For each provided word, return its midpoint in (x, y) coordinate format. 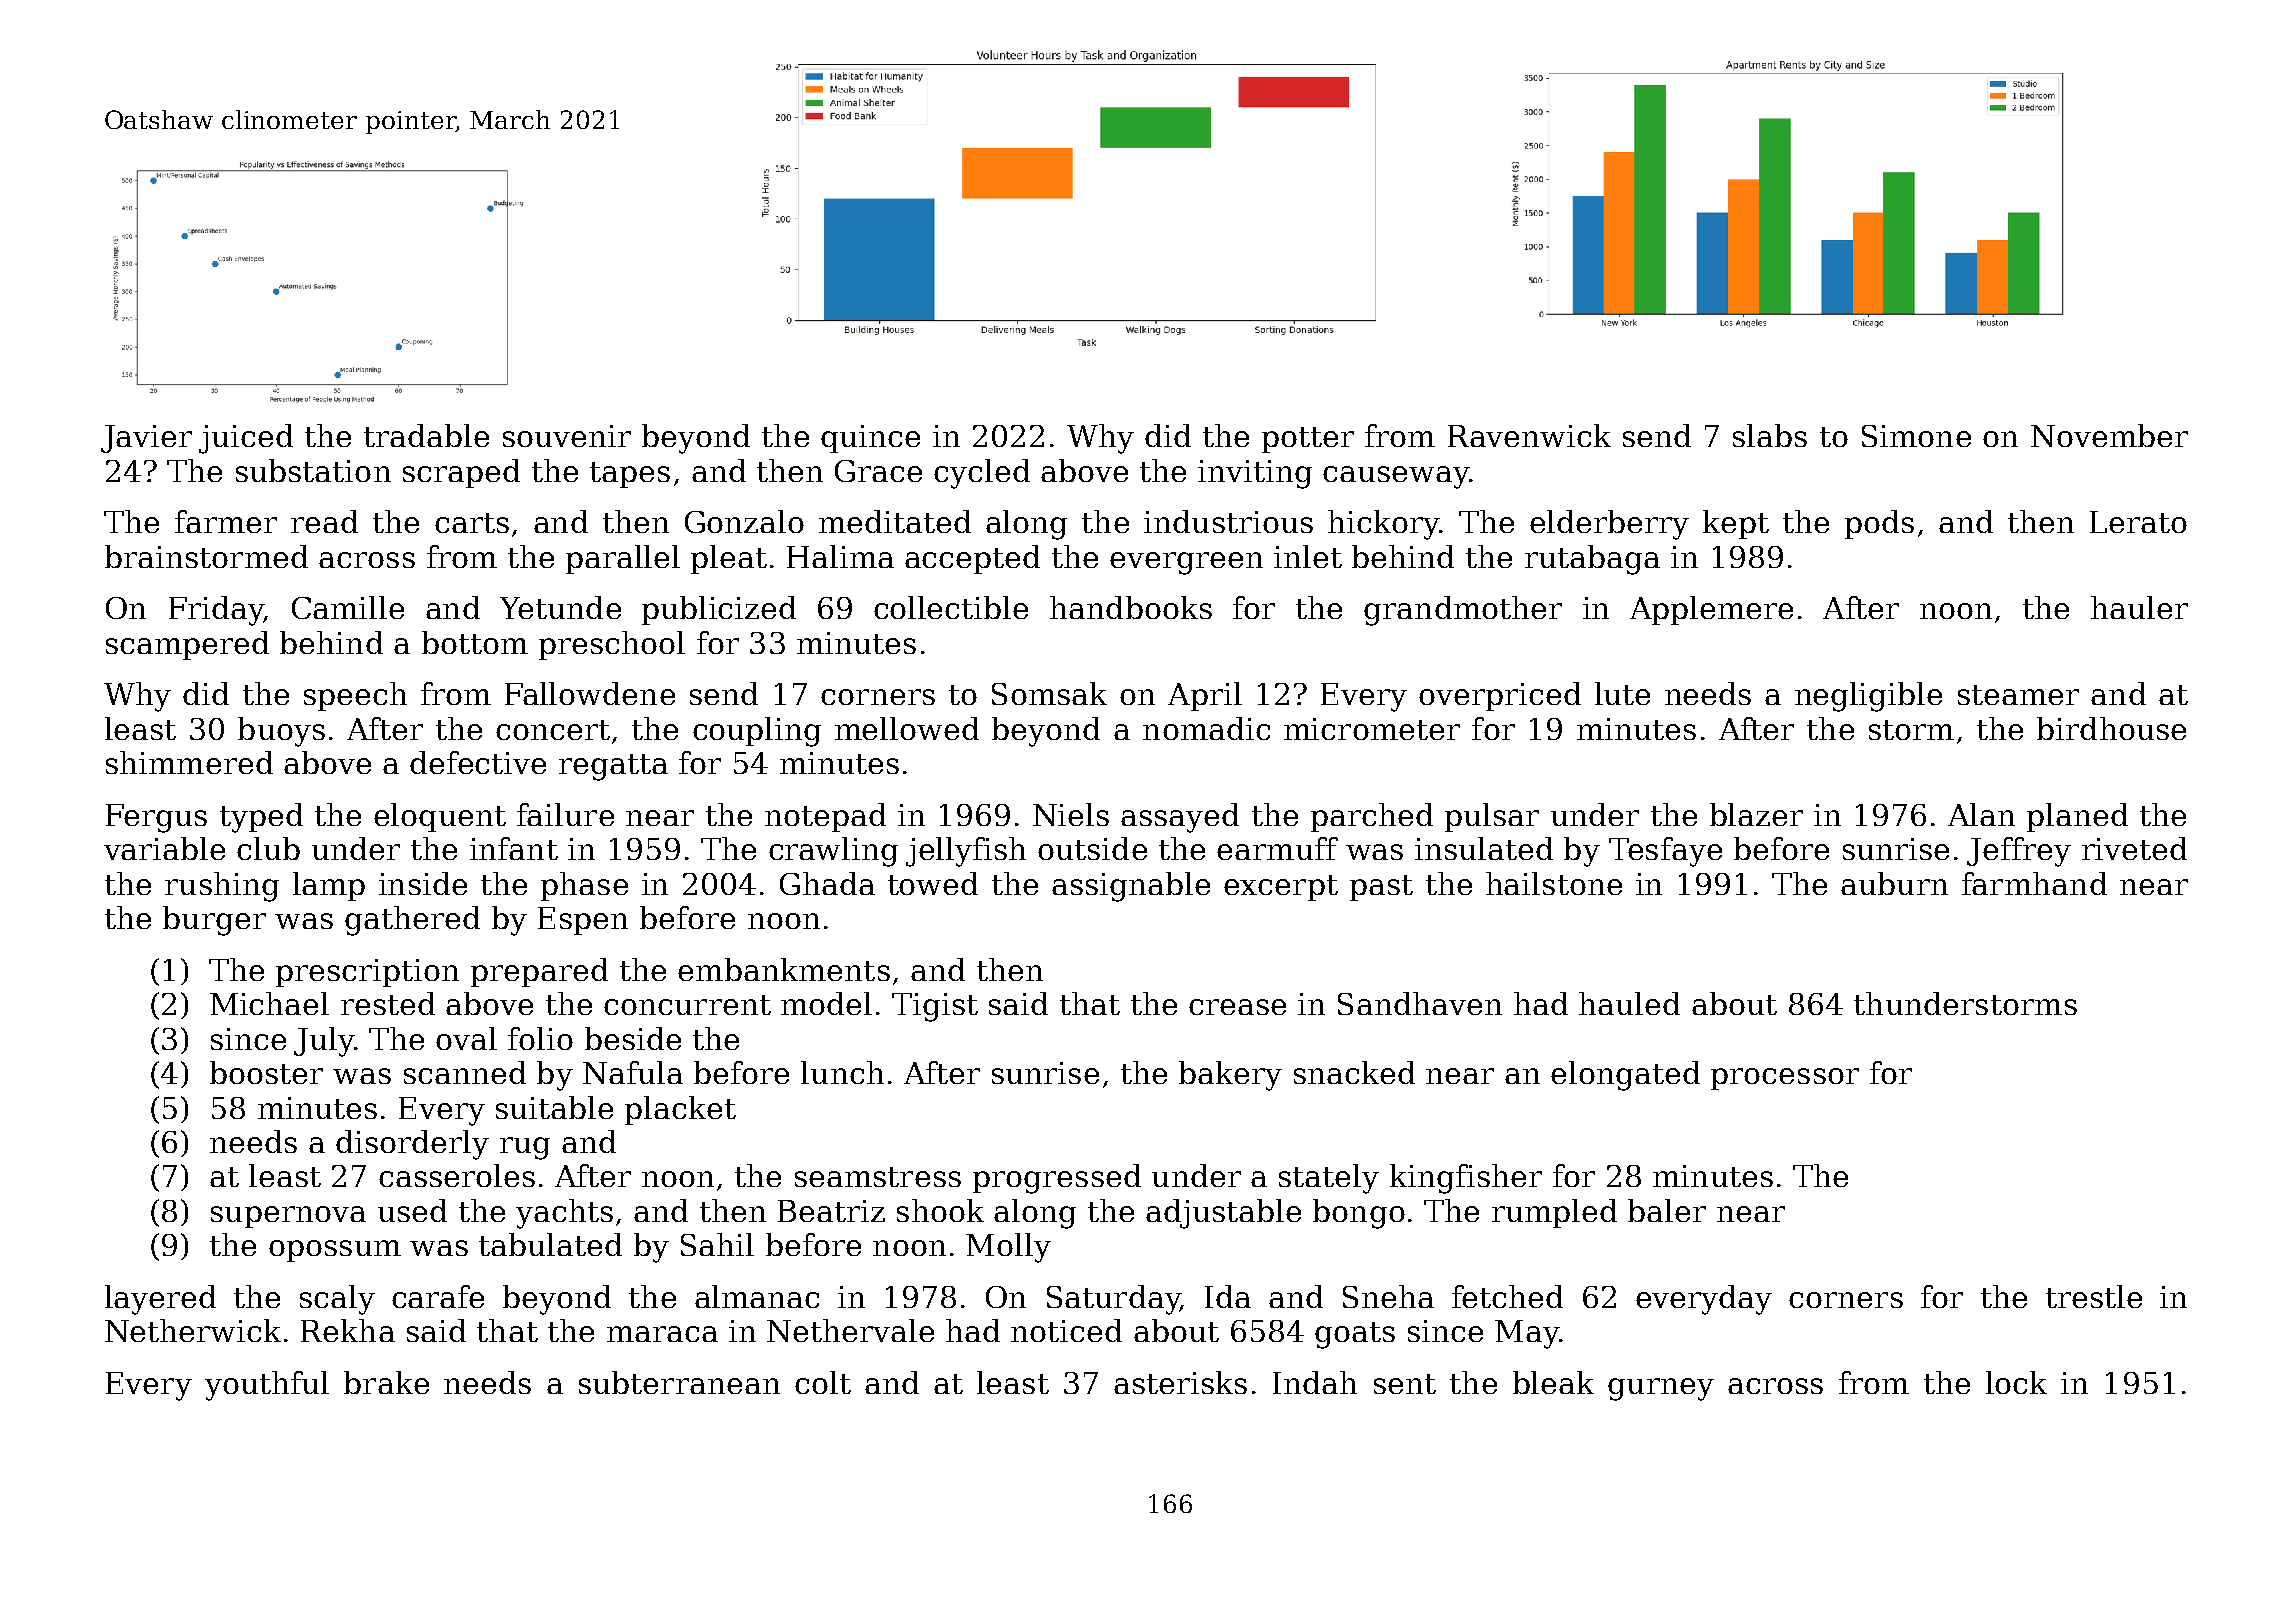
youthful (267, 1386)
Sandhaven (1420, 1003)
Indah (1315, 1382)
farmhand (2034, 883)
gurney (1661, 1389)
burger (214, 921)
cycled (982, 474)
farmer (226, 521)
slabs (1770, 435)
